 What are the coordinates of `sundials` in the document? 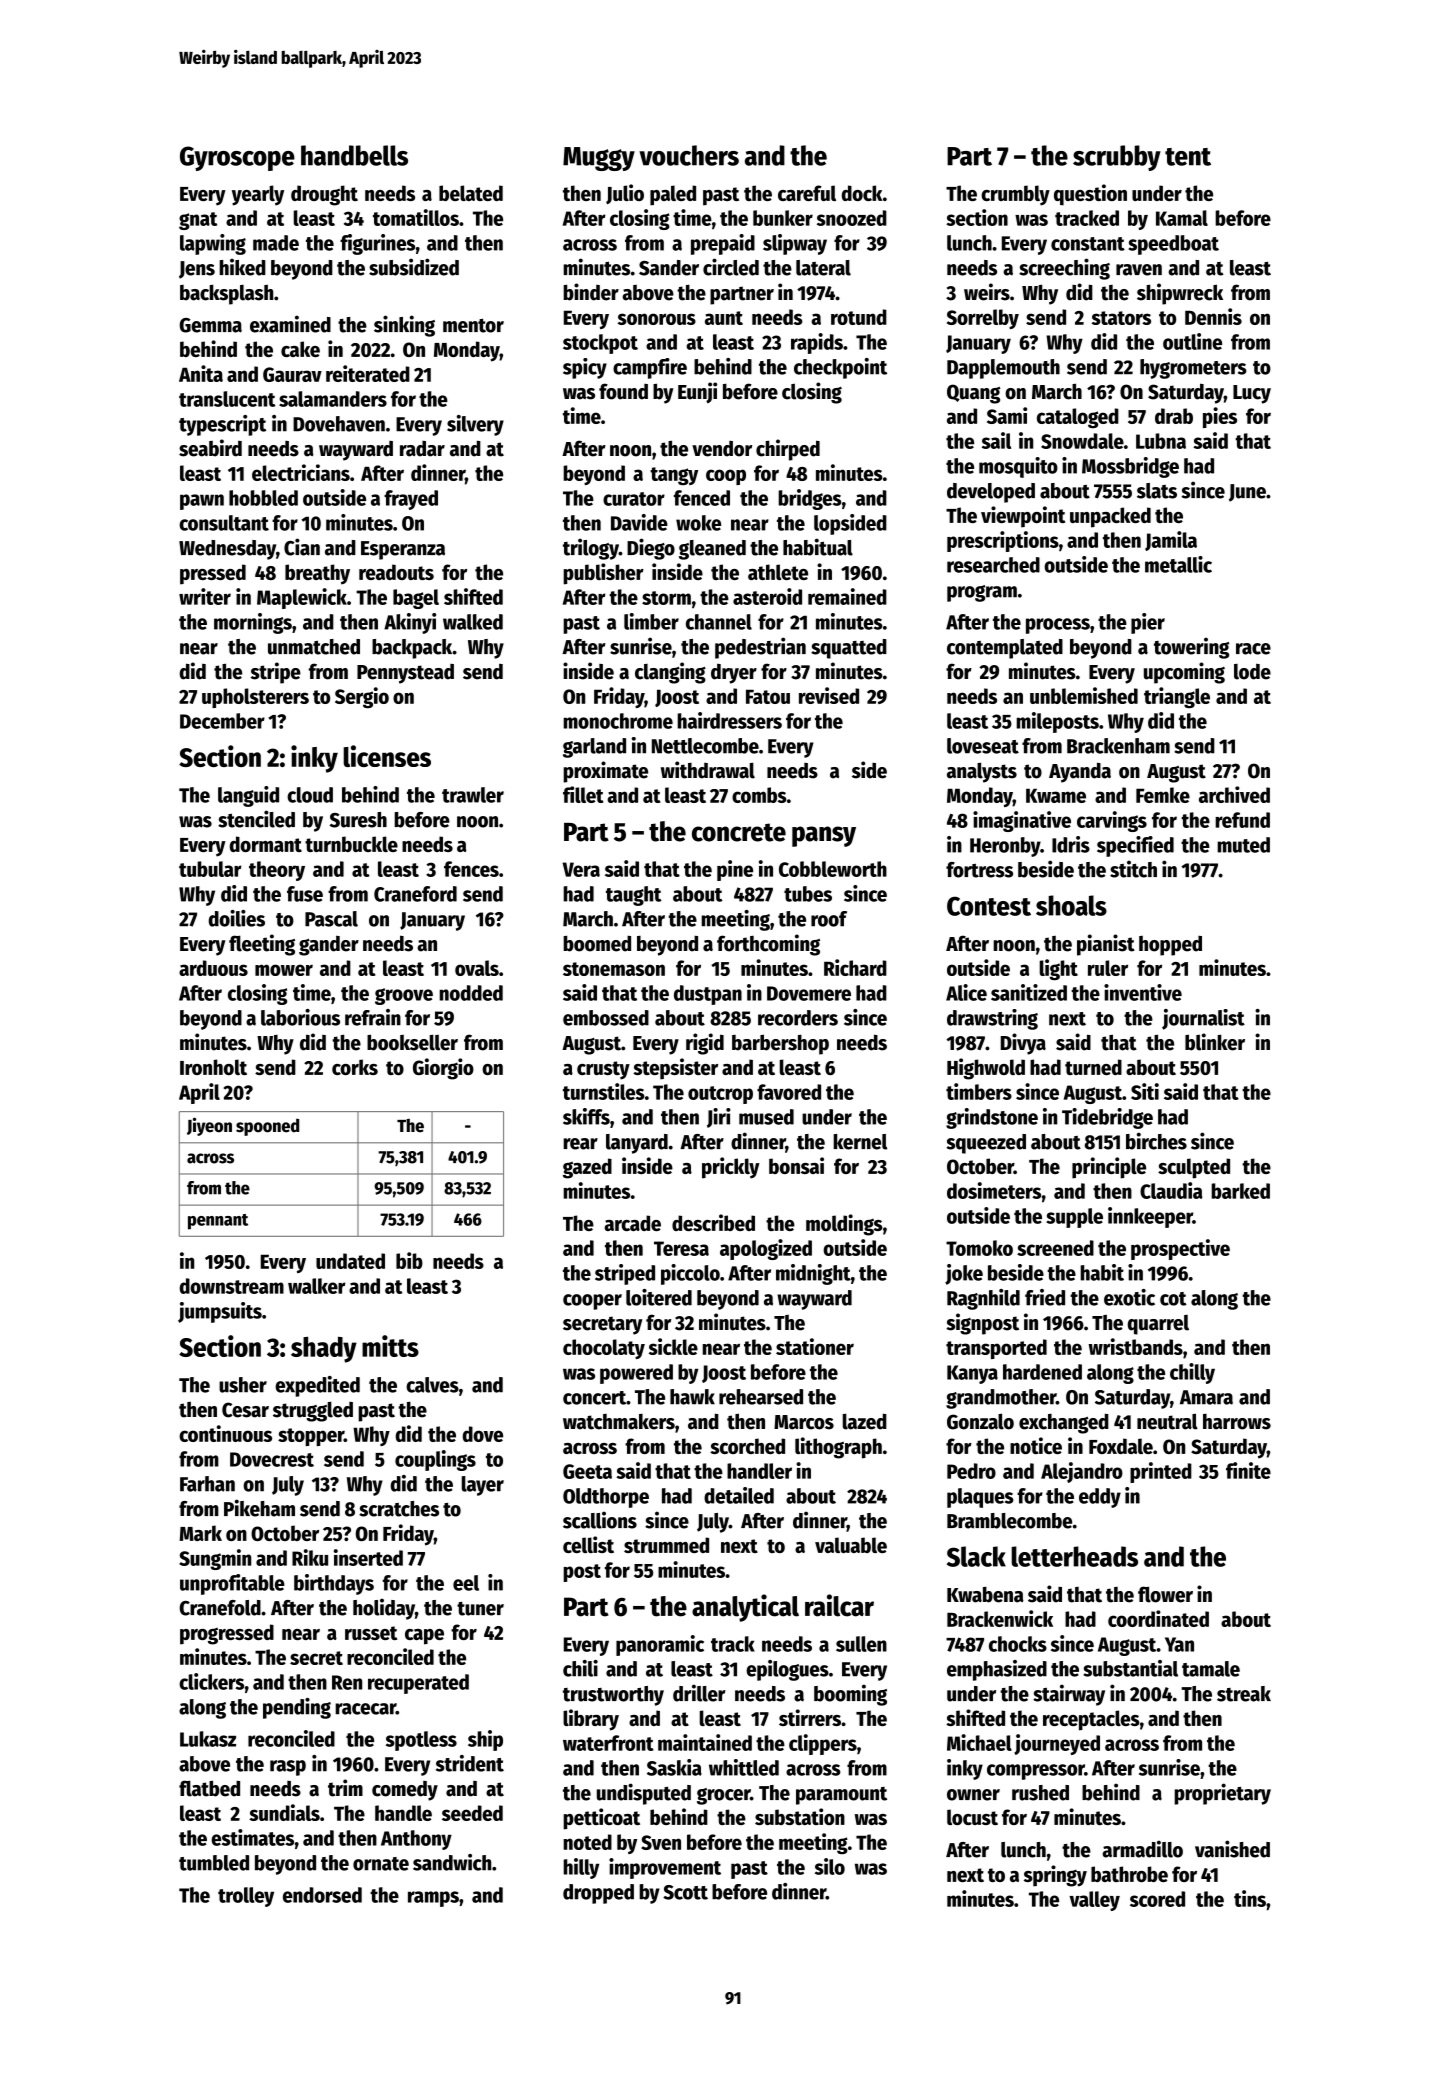 It's located at (284, 1812).
